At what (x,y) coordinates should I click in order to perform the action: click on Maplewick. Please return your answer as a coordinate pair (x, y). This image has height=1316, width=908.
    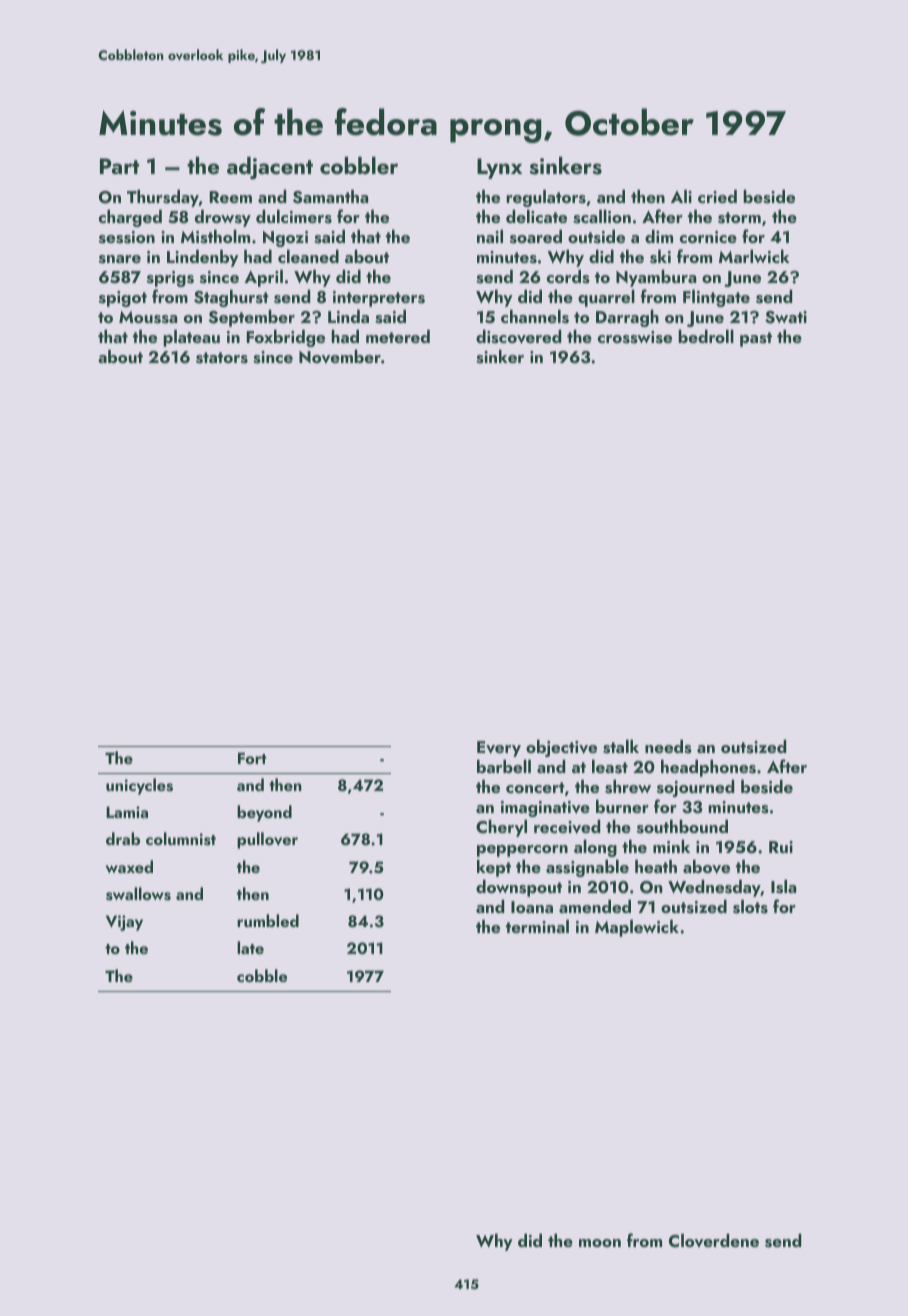
    Looking at the image, I should click on (637, 928).
